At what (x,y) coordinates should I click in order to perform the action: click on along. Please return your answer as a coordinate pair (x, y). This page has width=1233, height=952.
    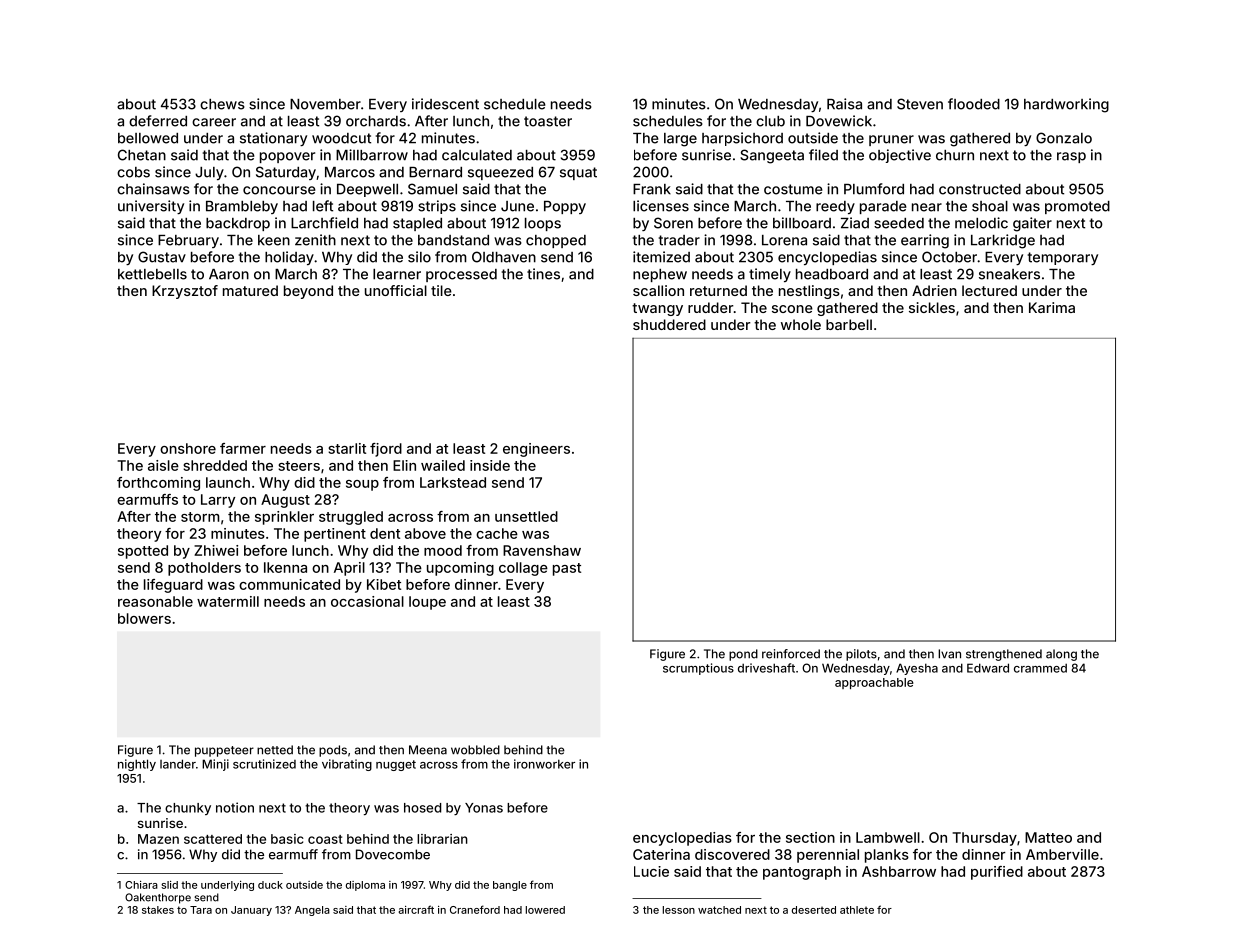
    Looking at the image, I should click on (1061, 655).
